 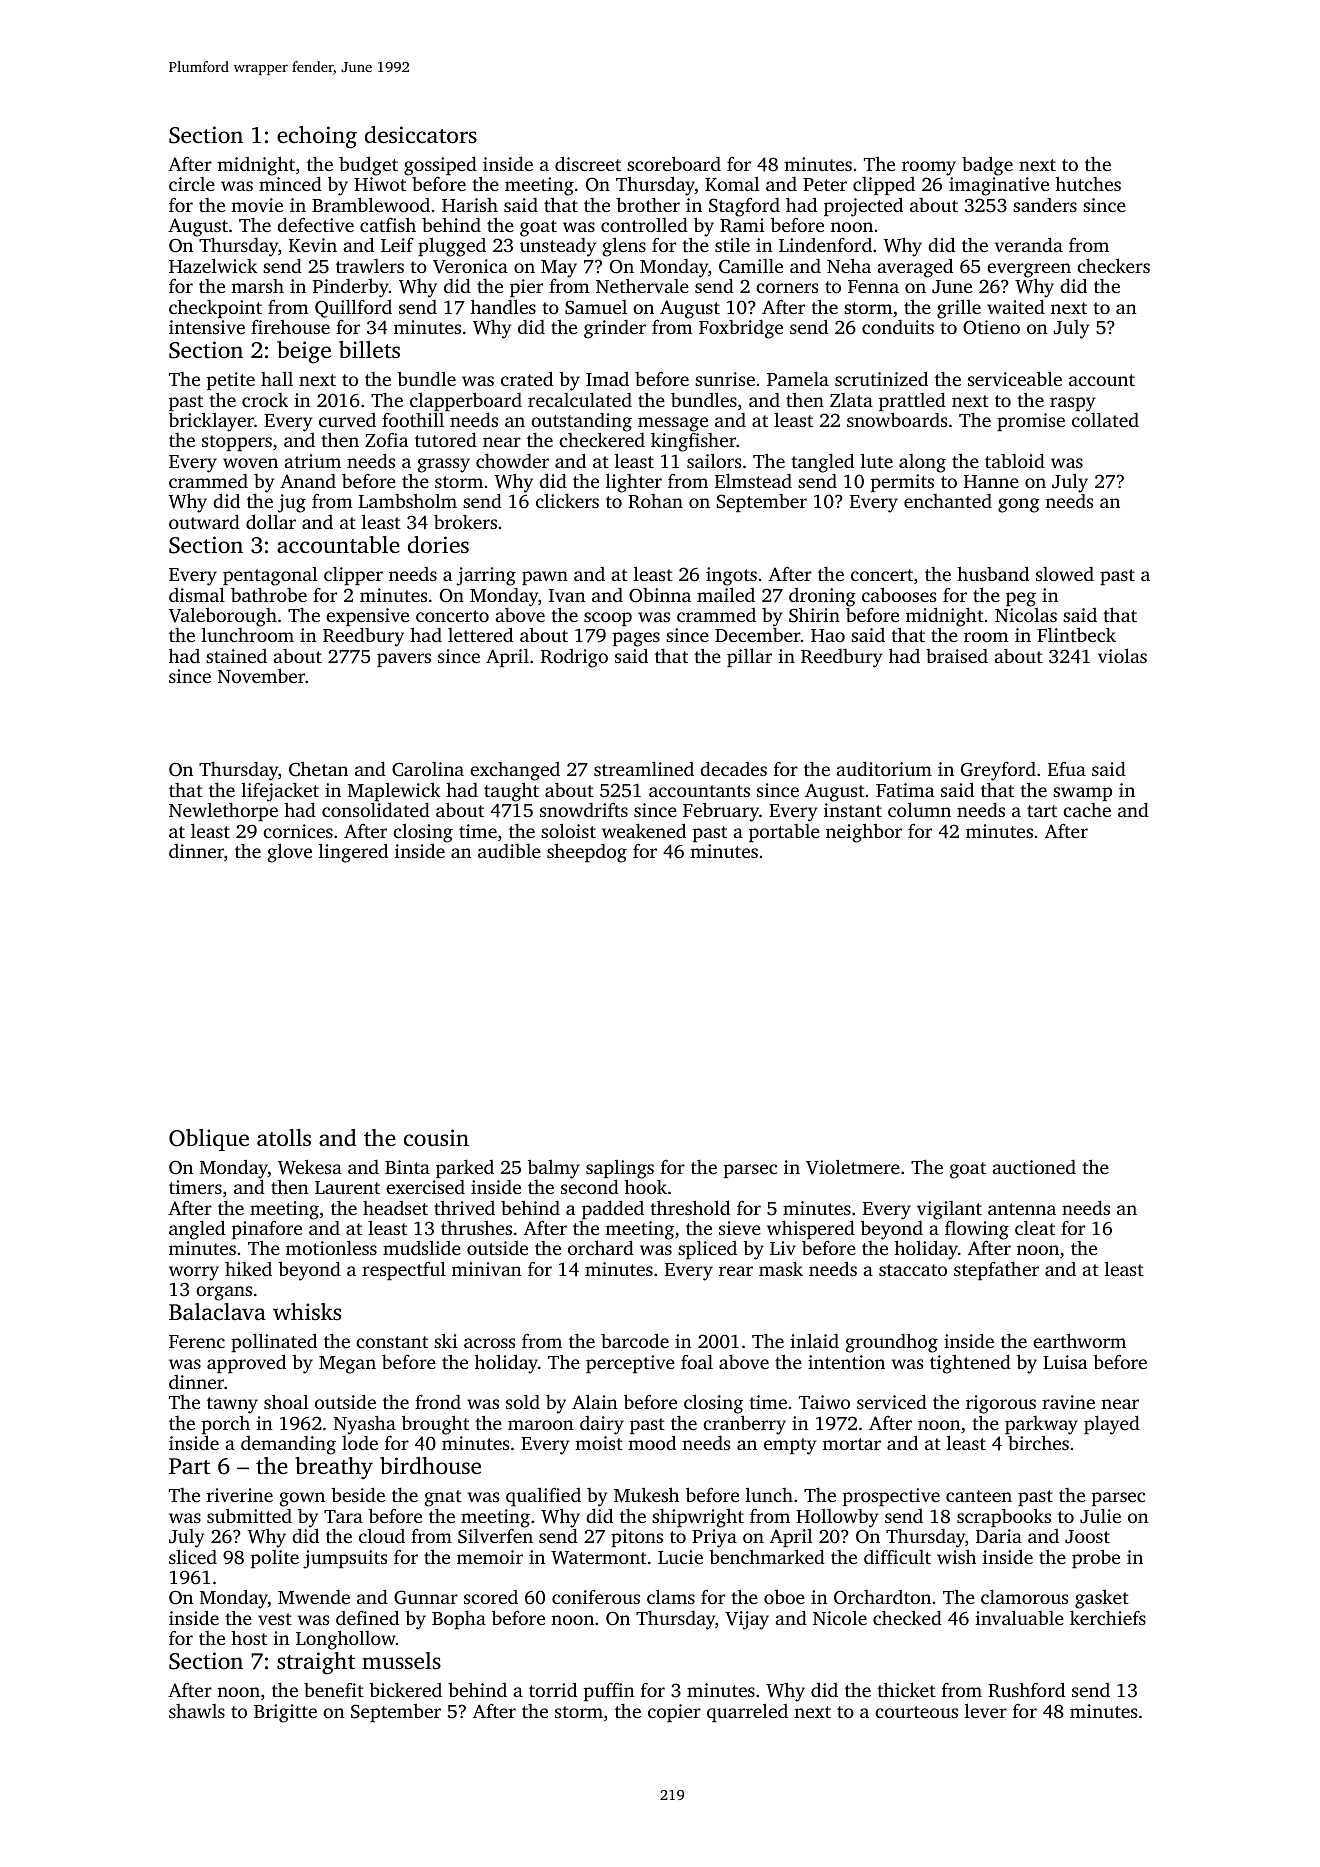 What do you see at coordinates (697, 1361) in the screenshot?
I see `foal` at bounding box center [697, 1361].
